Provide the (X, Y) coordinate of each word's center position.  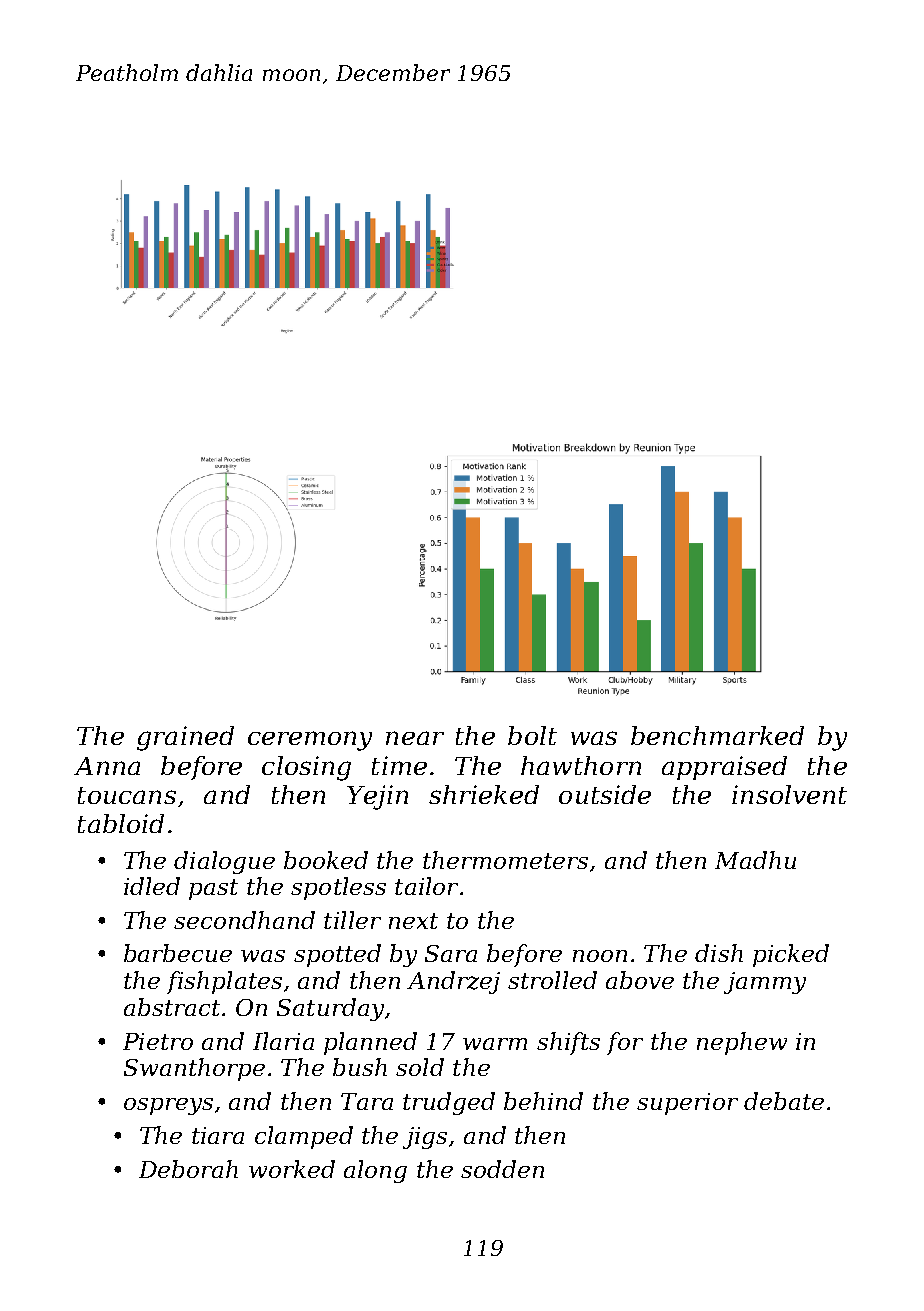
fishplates (224, 982)
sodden (502, 1169)
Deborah (188, 1169)
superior (687, 1104)
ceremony (310, 741)
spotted (337, 955)
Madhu (755, 860)
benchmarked (717, 735)
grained (185, 738)
